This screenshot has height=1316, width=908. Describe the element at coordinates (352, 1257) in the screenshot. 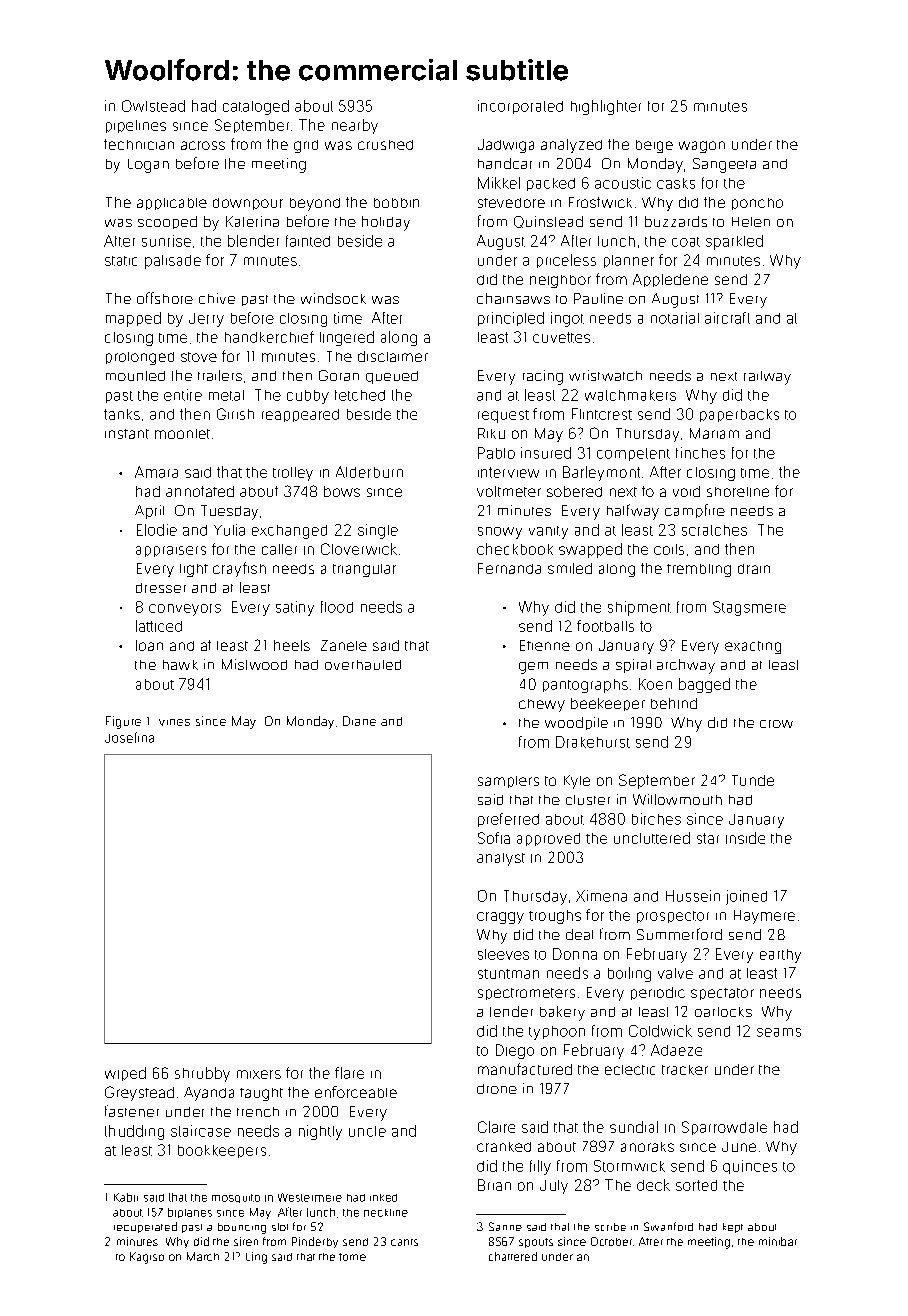

I see `tome` at that location.
